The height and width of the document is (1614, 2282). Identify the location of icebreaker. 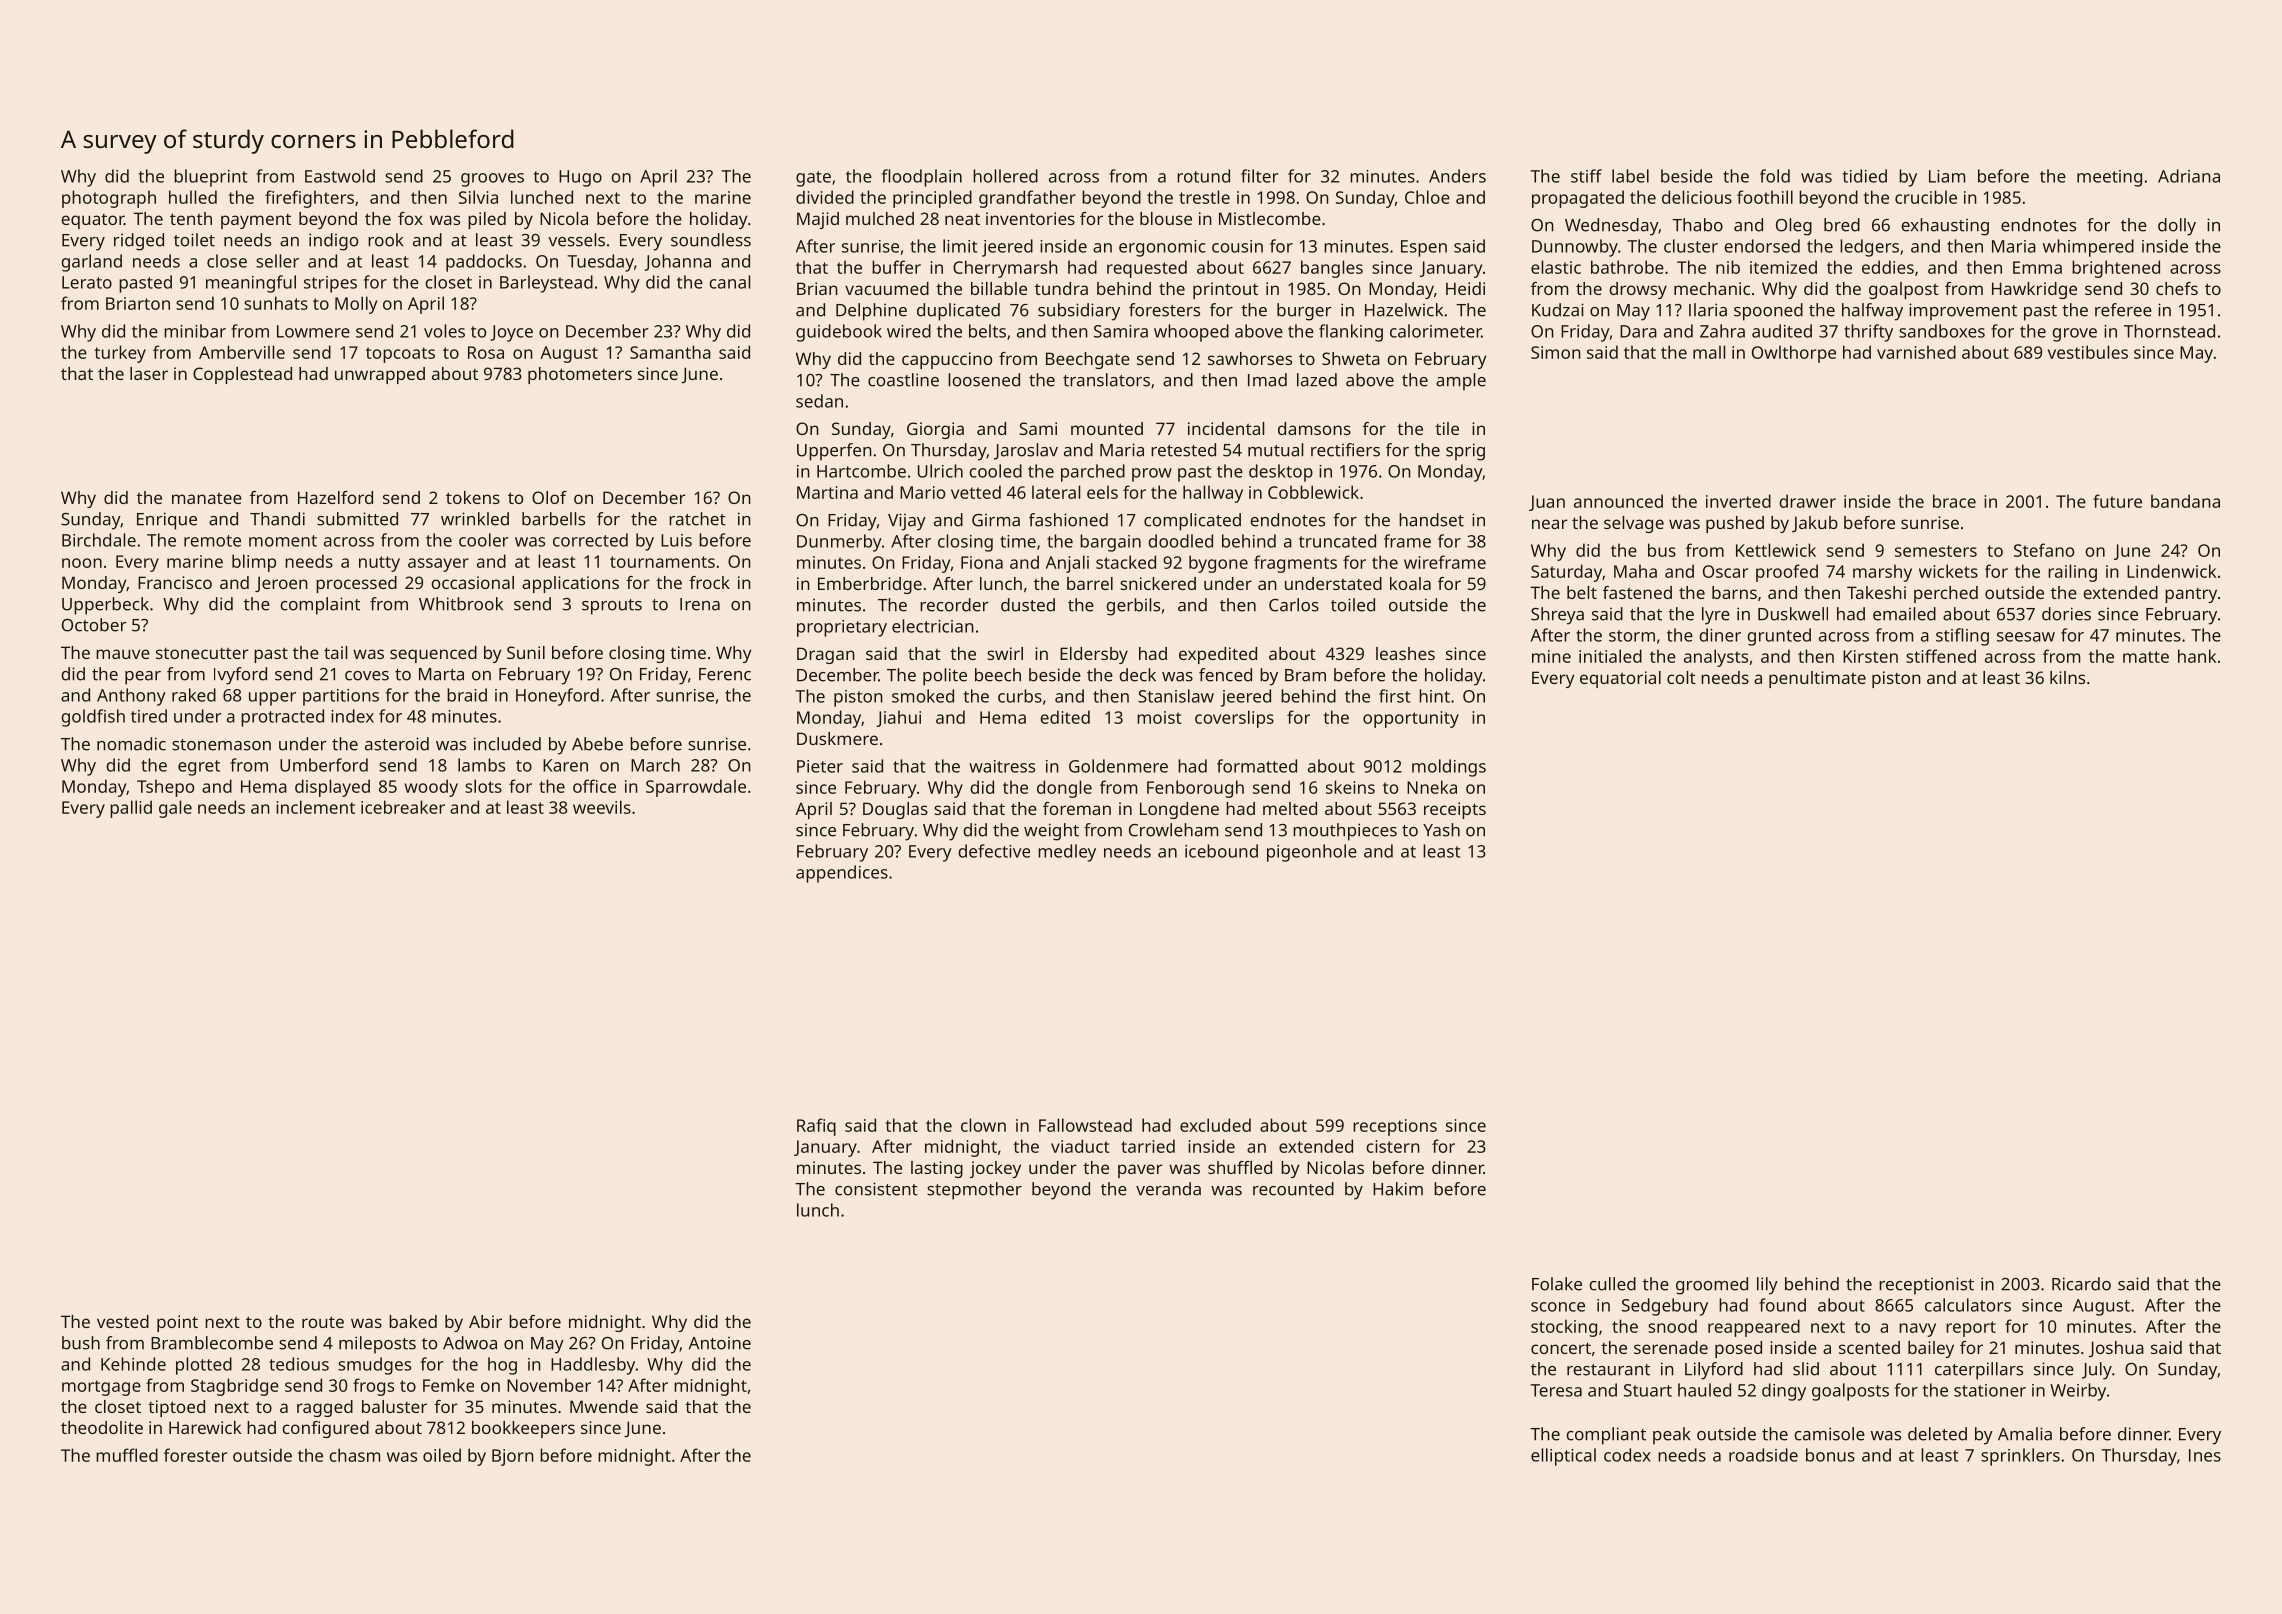
(403, 807).
